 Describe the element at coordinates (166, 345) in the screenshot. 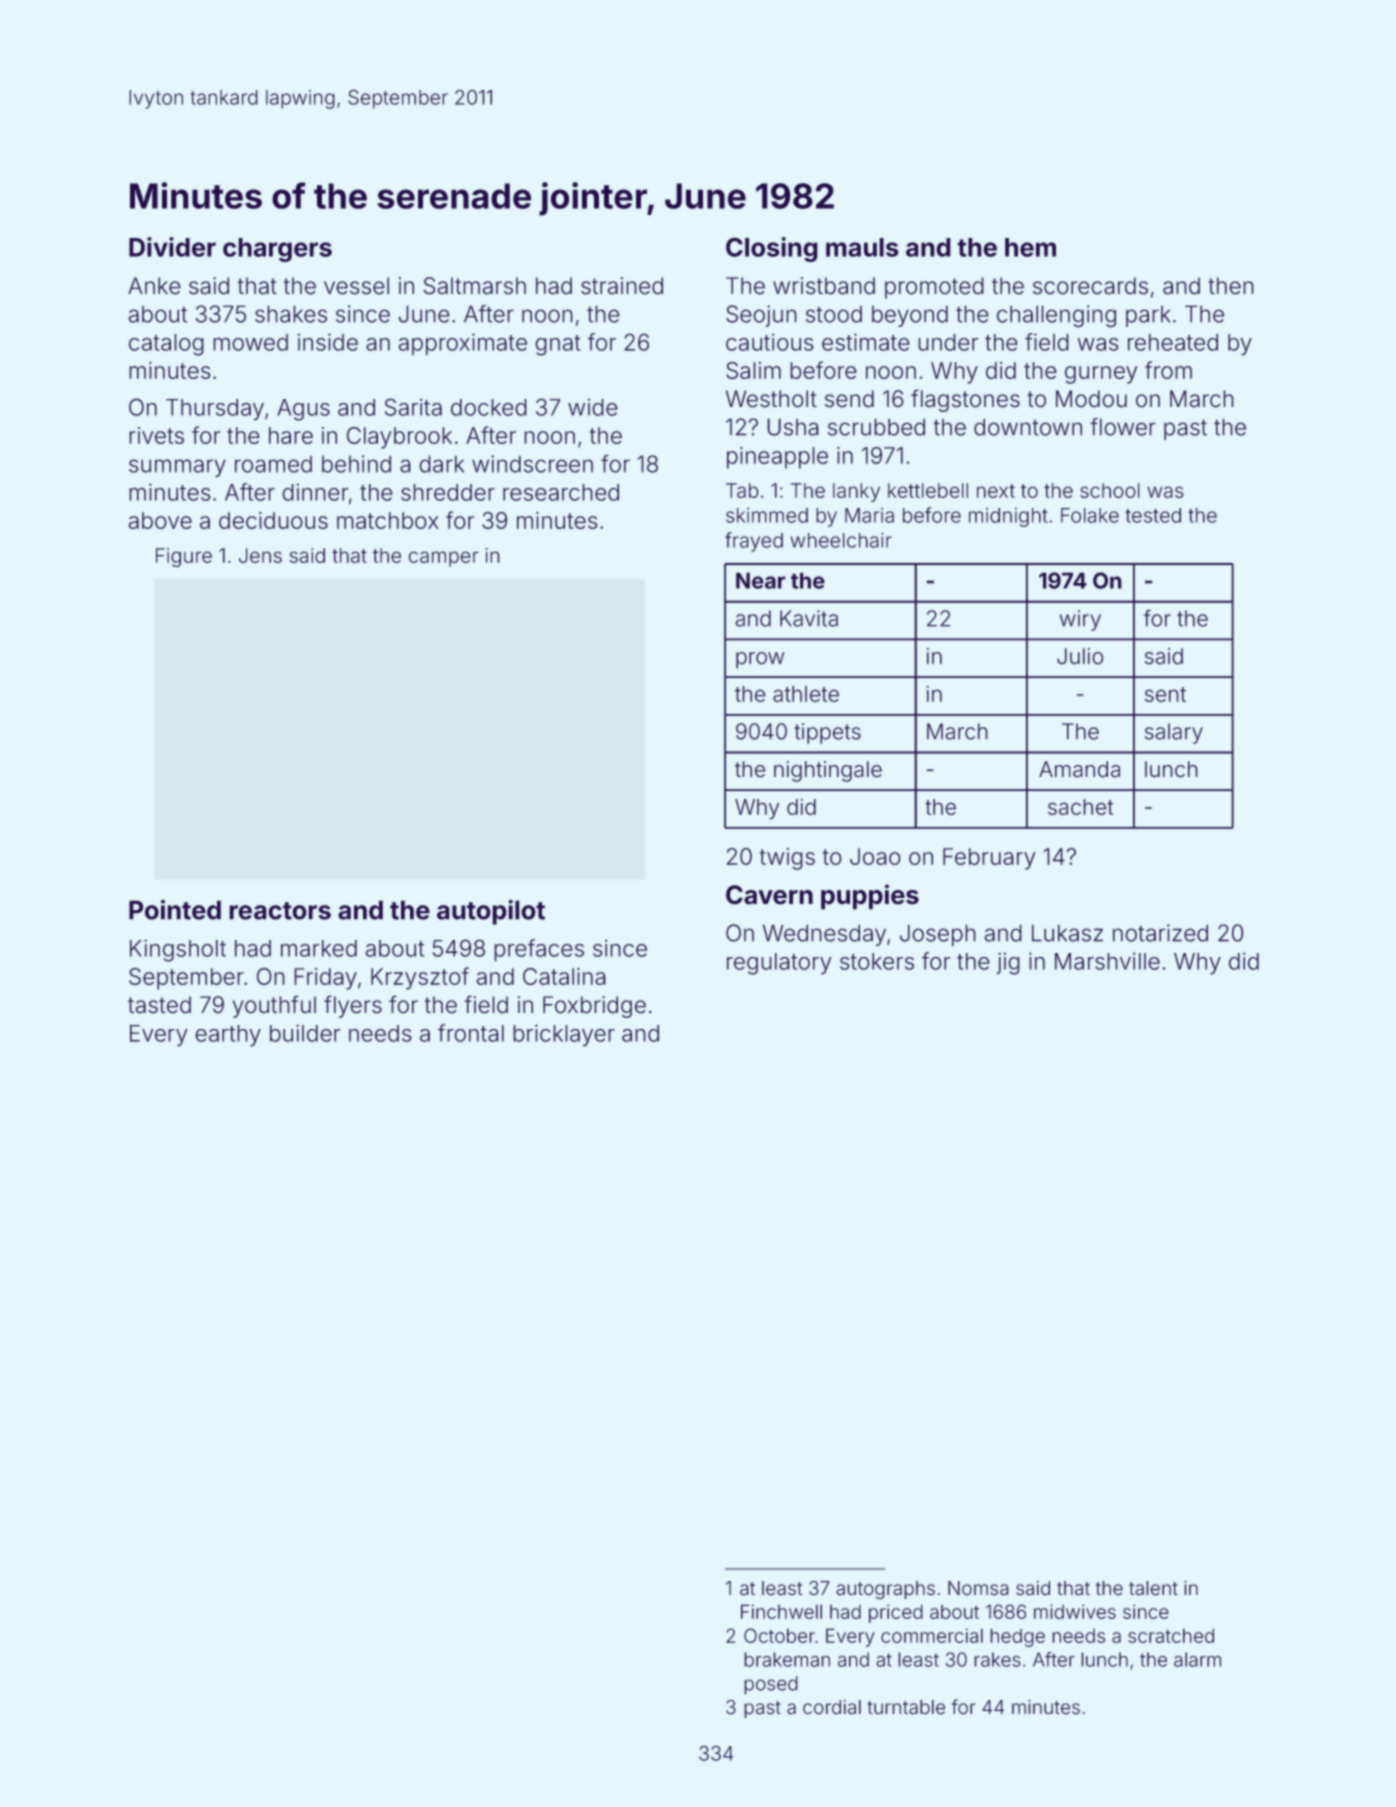

I see `catalog` at that location.
